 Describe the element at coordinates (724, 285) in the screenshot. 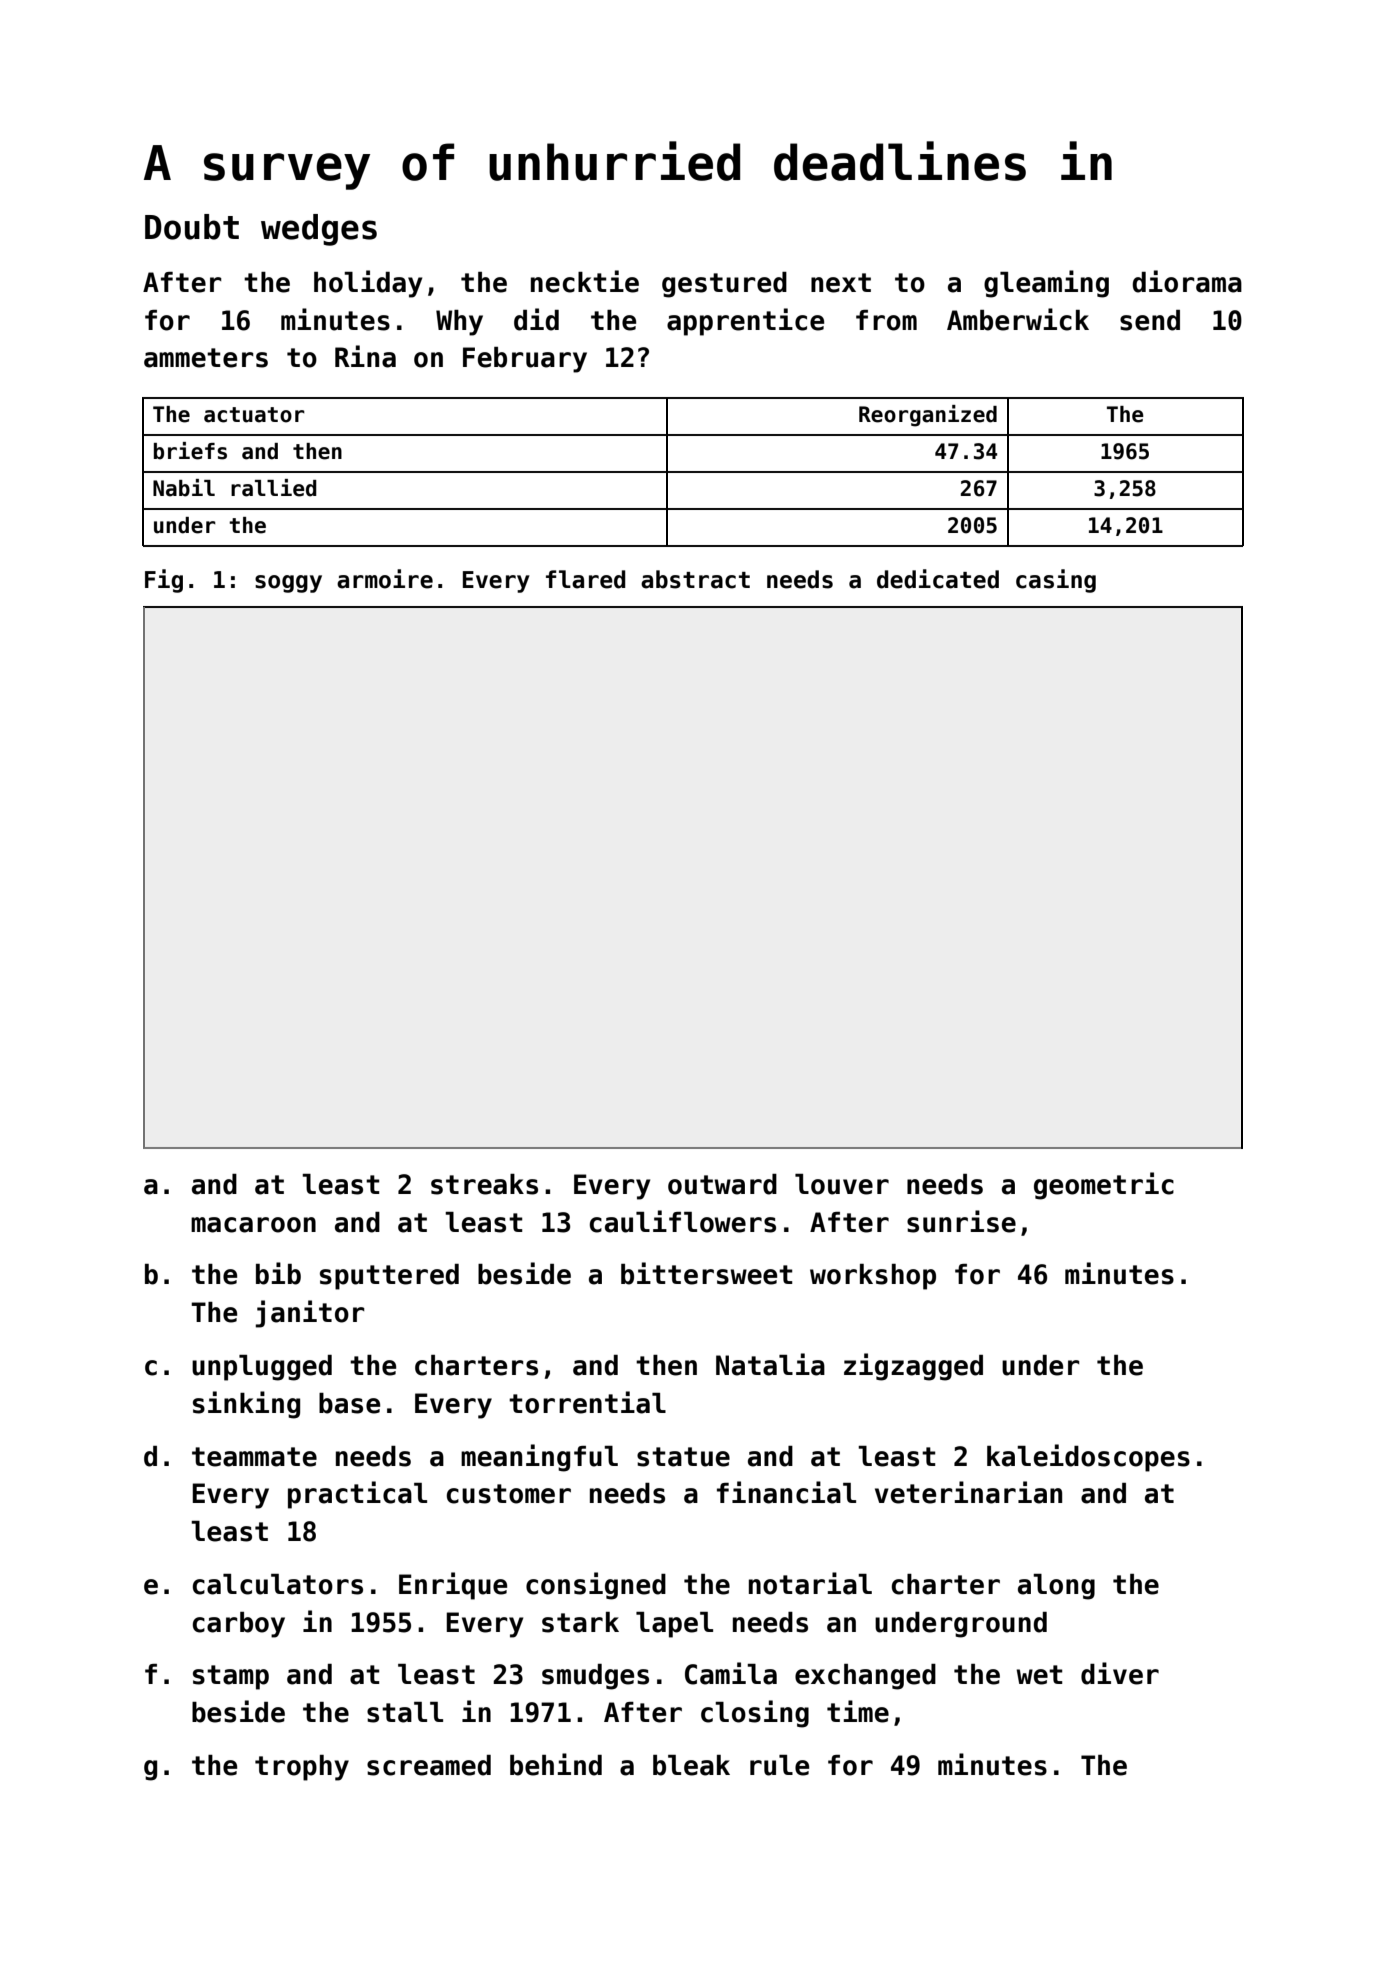

I see `gestured` at that location.
